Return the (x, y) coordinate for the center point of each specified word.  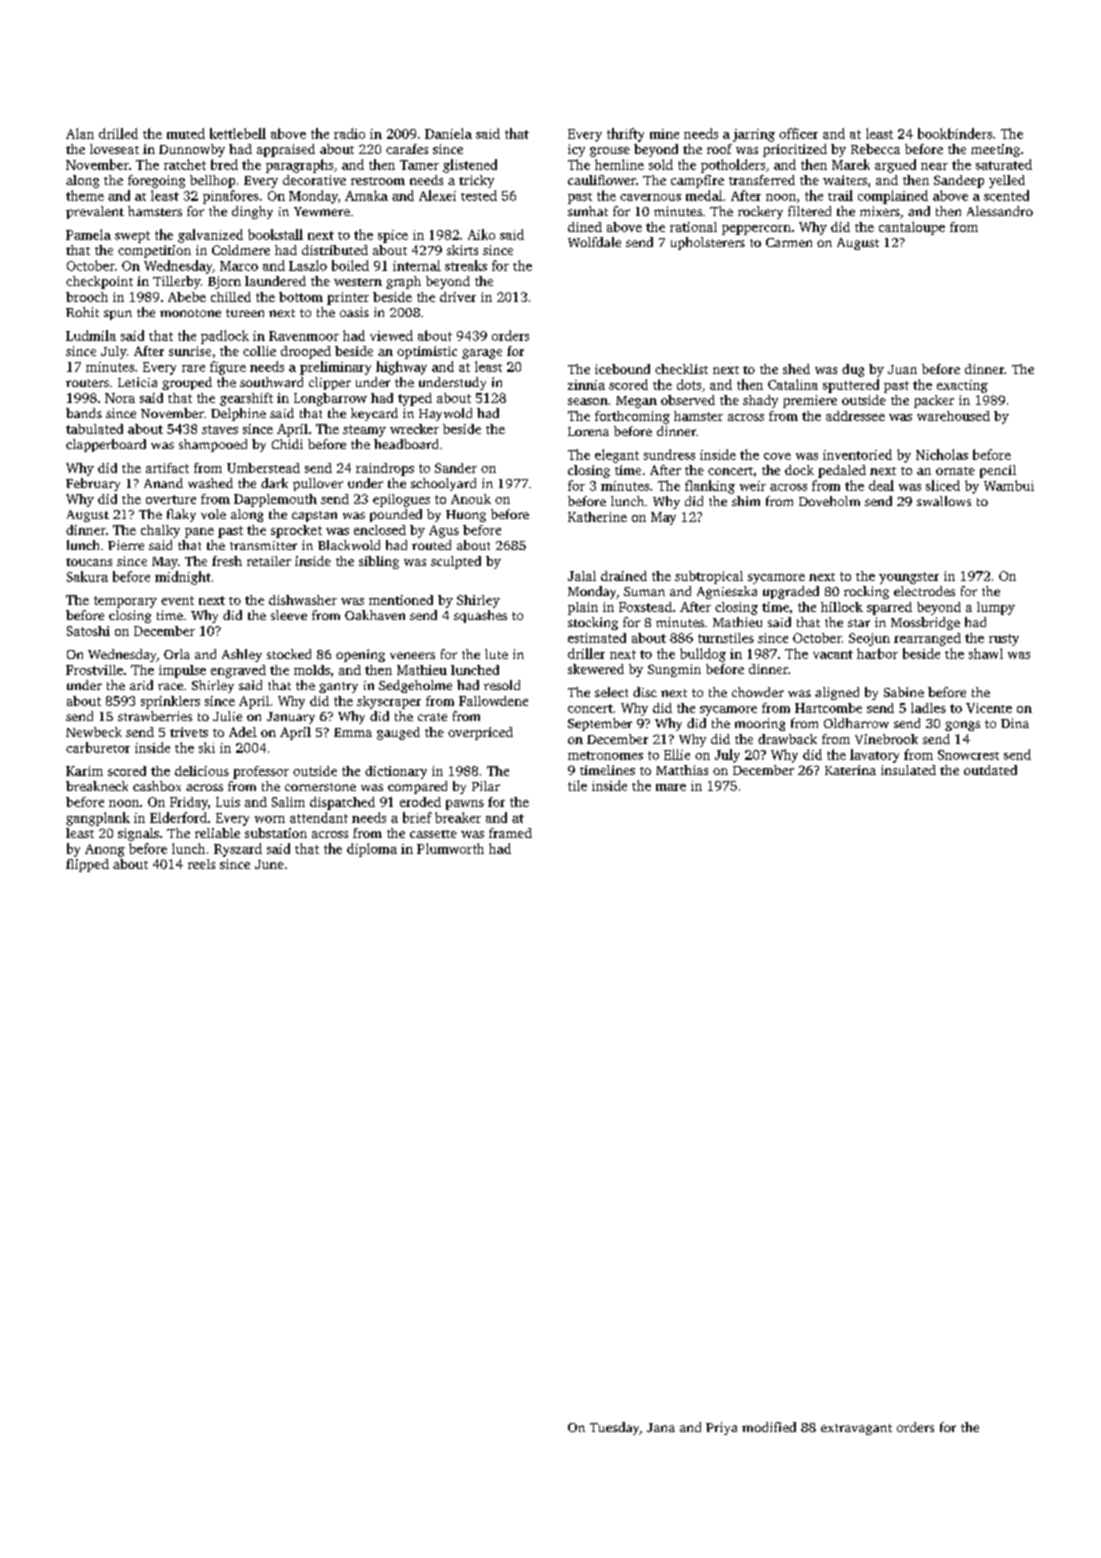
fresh (227, 561)
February (93, 484)
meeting (995, 150)
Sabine (904, 692)
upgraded (791, 592)
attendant (319, 817)
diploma (372, 850)
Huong (466, 516)
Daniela (448, 133)
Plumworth (450, 848)
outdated (990, 770)
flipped (87, 865)
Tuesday (614, 1428)
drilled (118, 133)
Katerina (850, 770)
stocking (593, 623)
